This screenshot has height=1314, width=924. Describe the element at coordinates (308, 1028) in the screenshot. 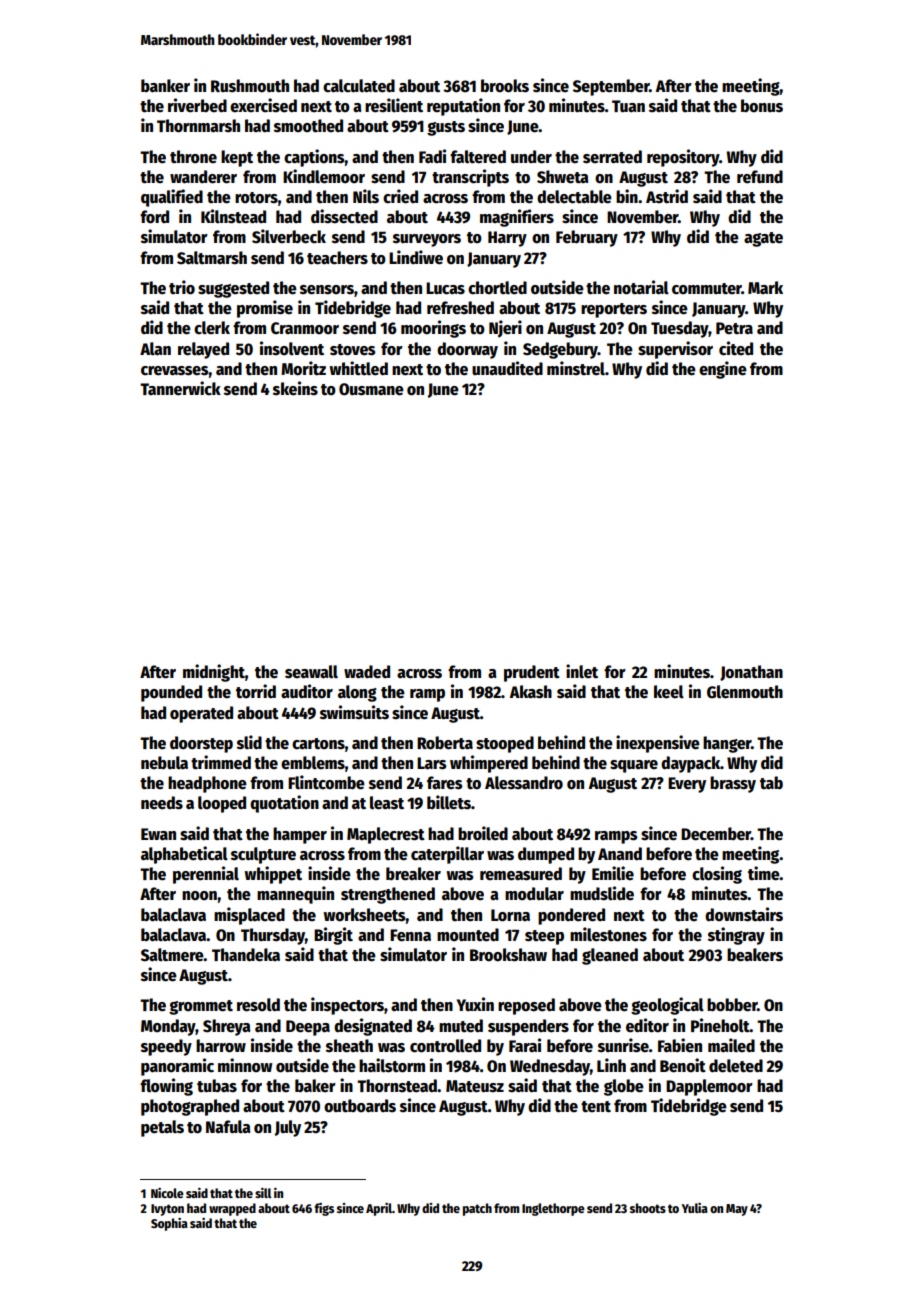

I see `Deepa` at that location.
